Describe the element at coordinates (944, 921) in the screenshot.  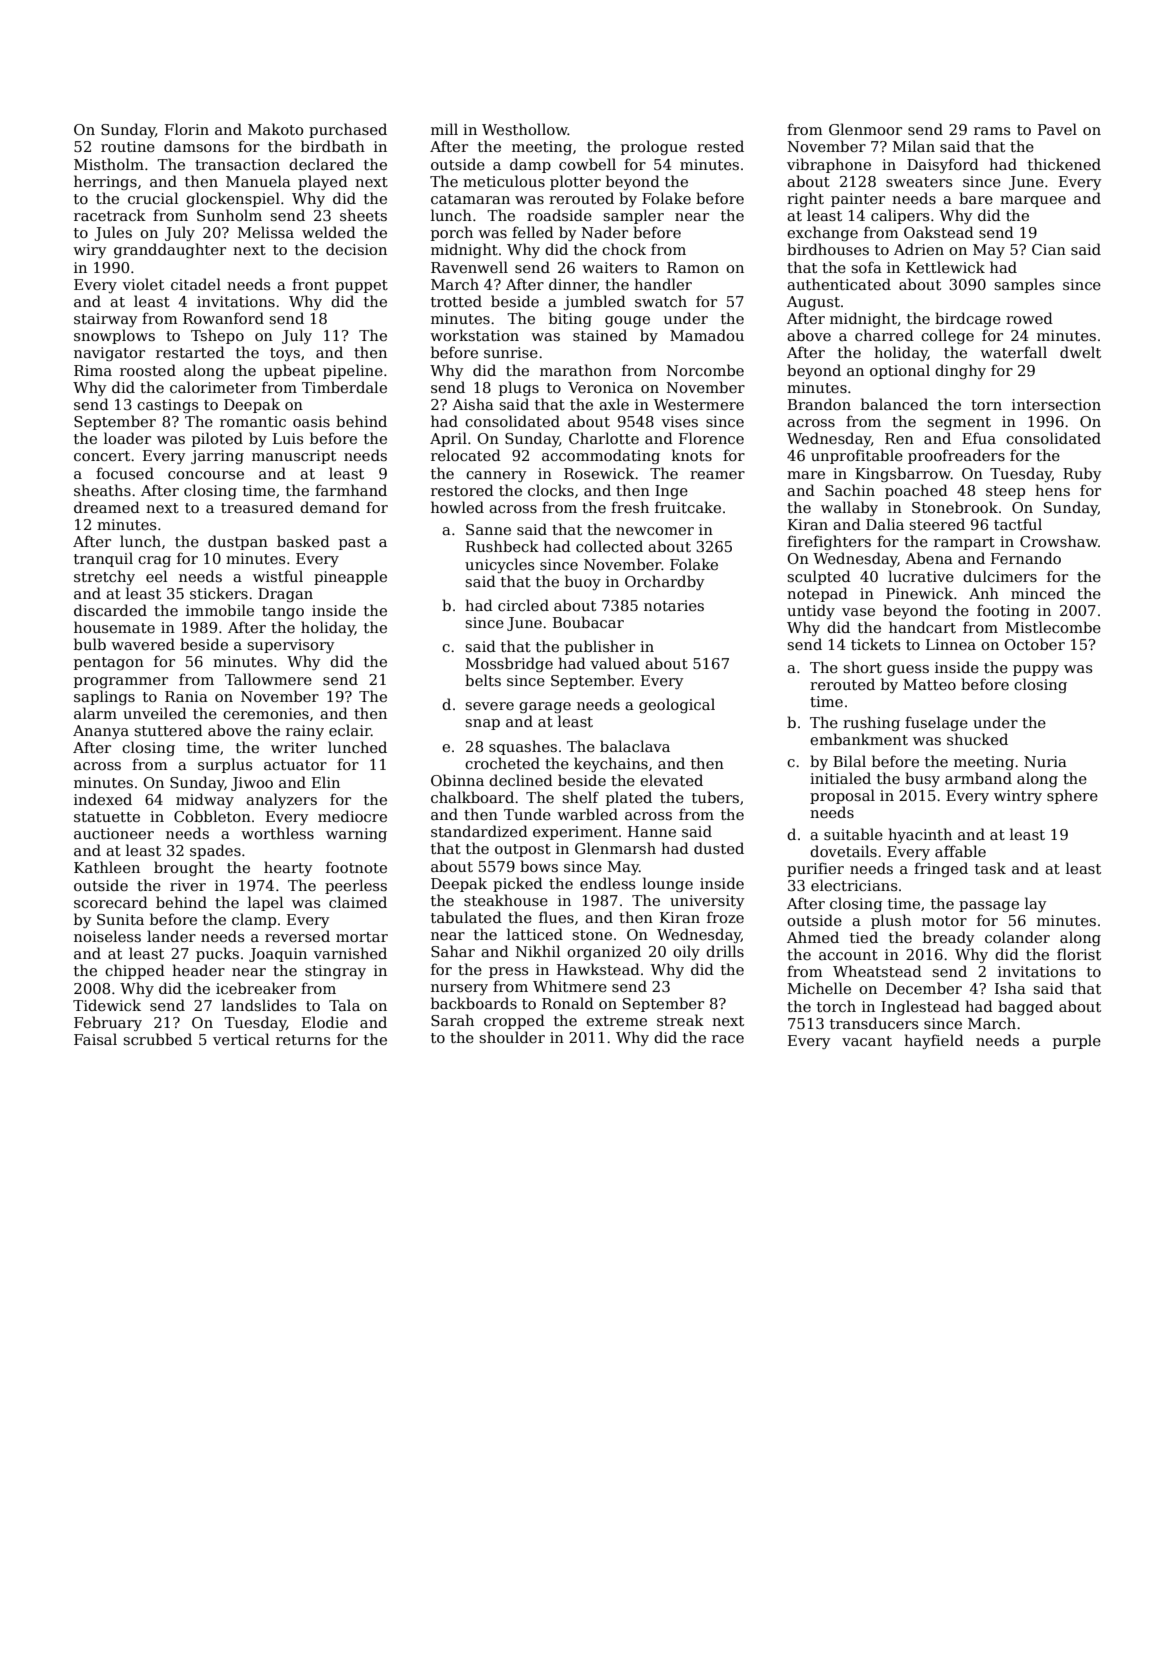
I see `motor` at that location.
